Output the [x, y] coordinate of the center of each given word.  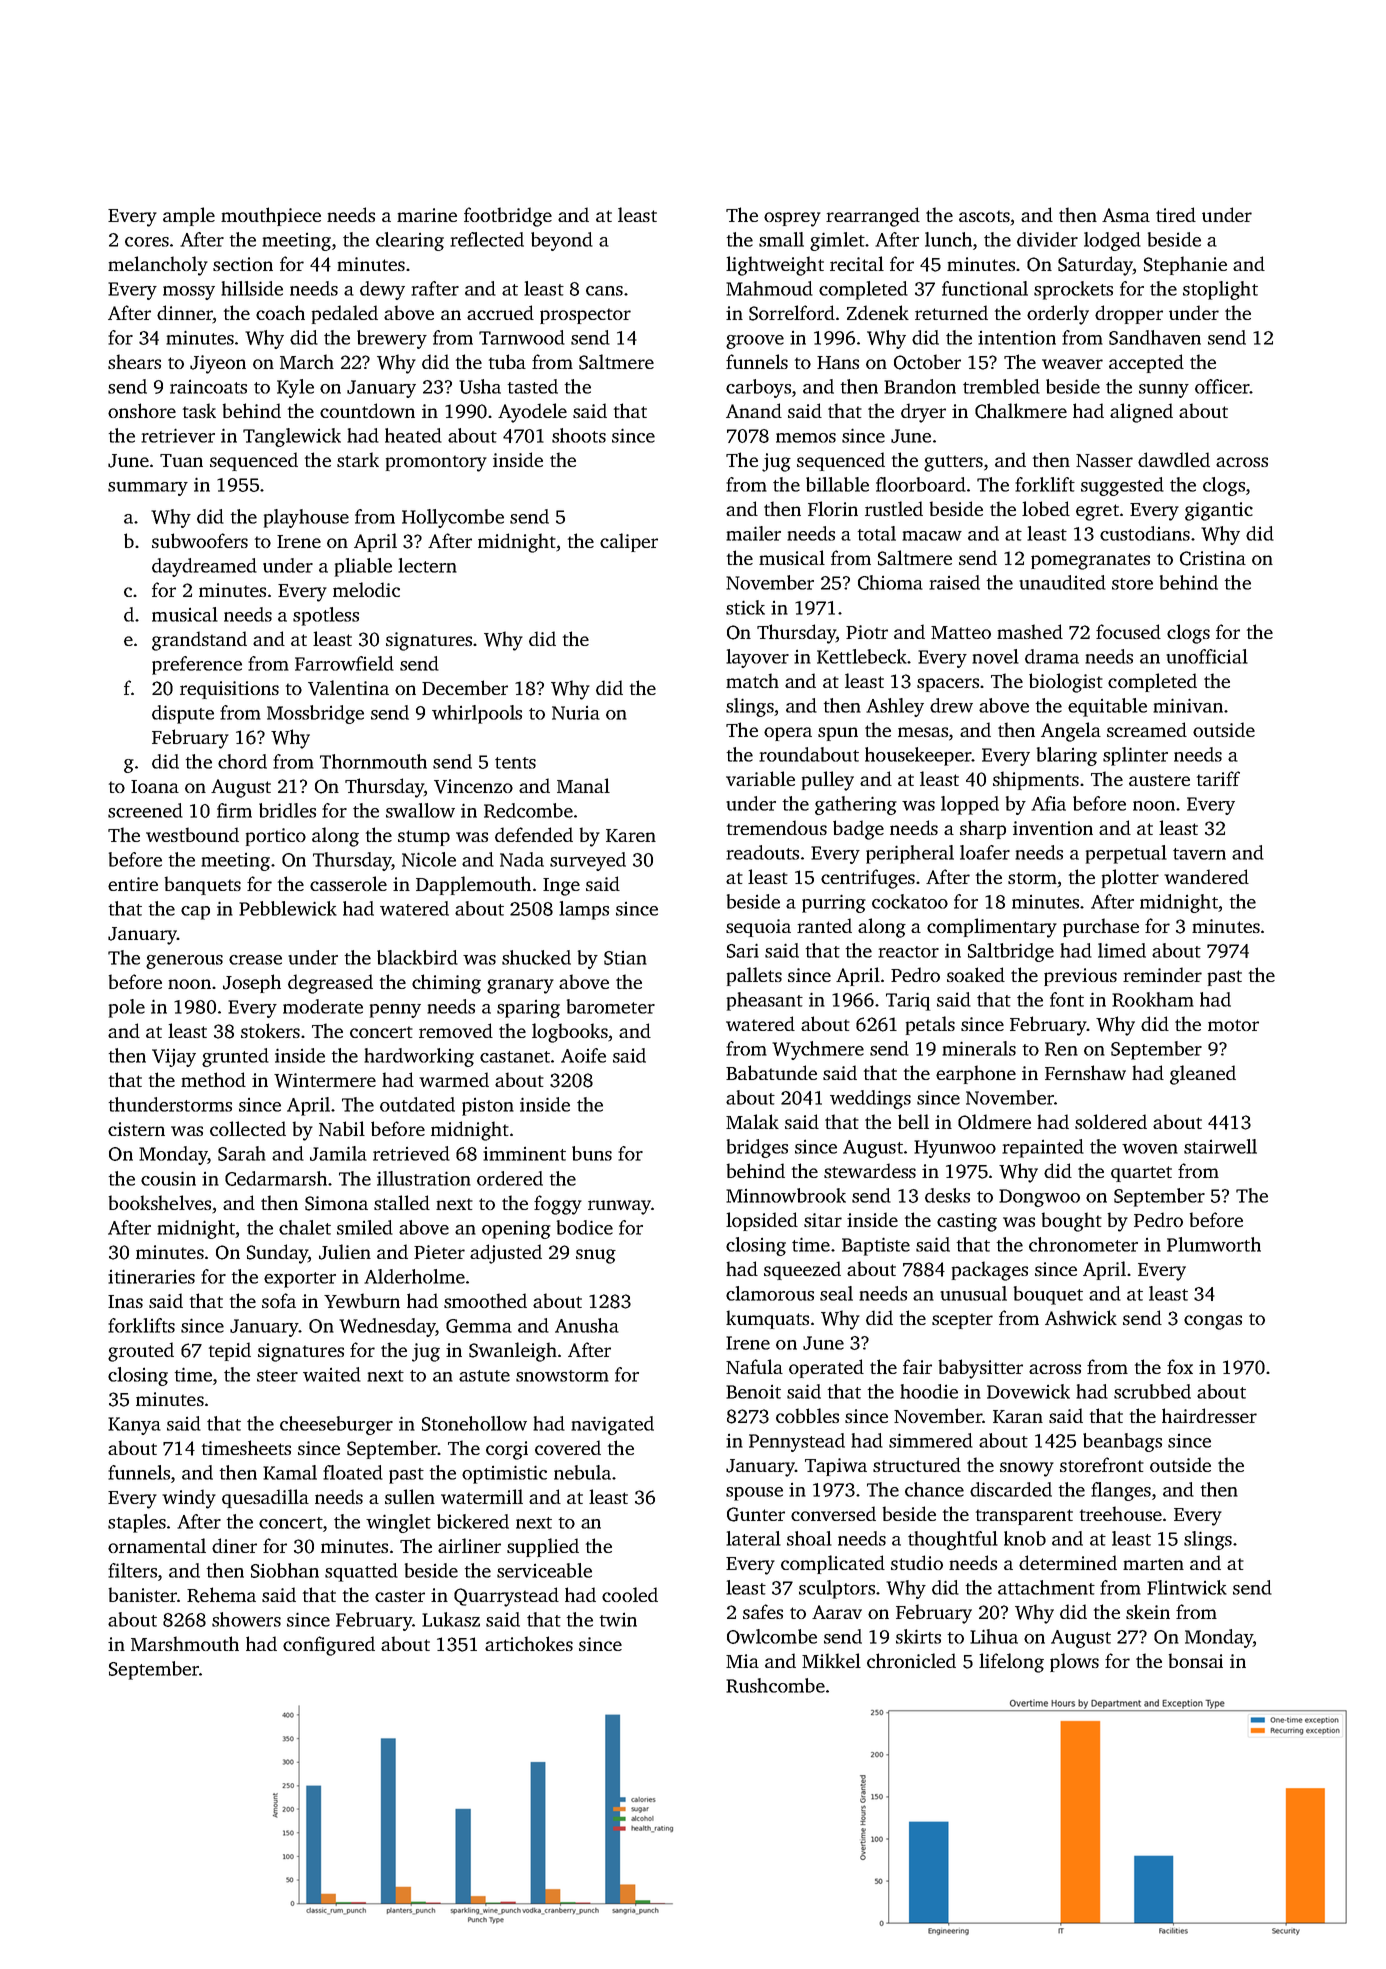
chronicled [911, 1660]
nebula [582, 1472]
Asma [1126, 215]
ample [189, 216]
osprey [792, 219]
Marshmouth [185, 1643]
